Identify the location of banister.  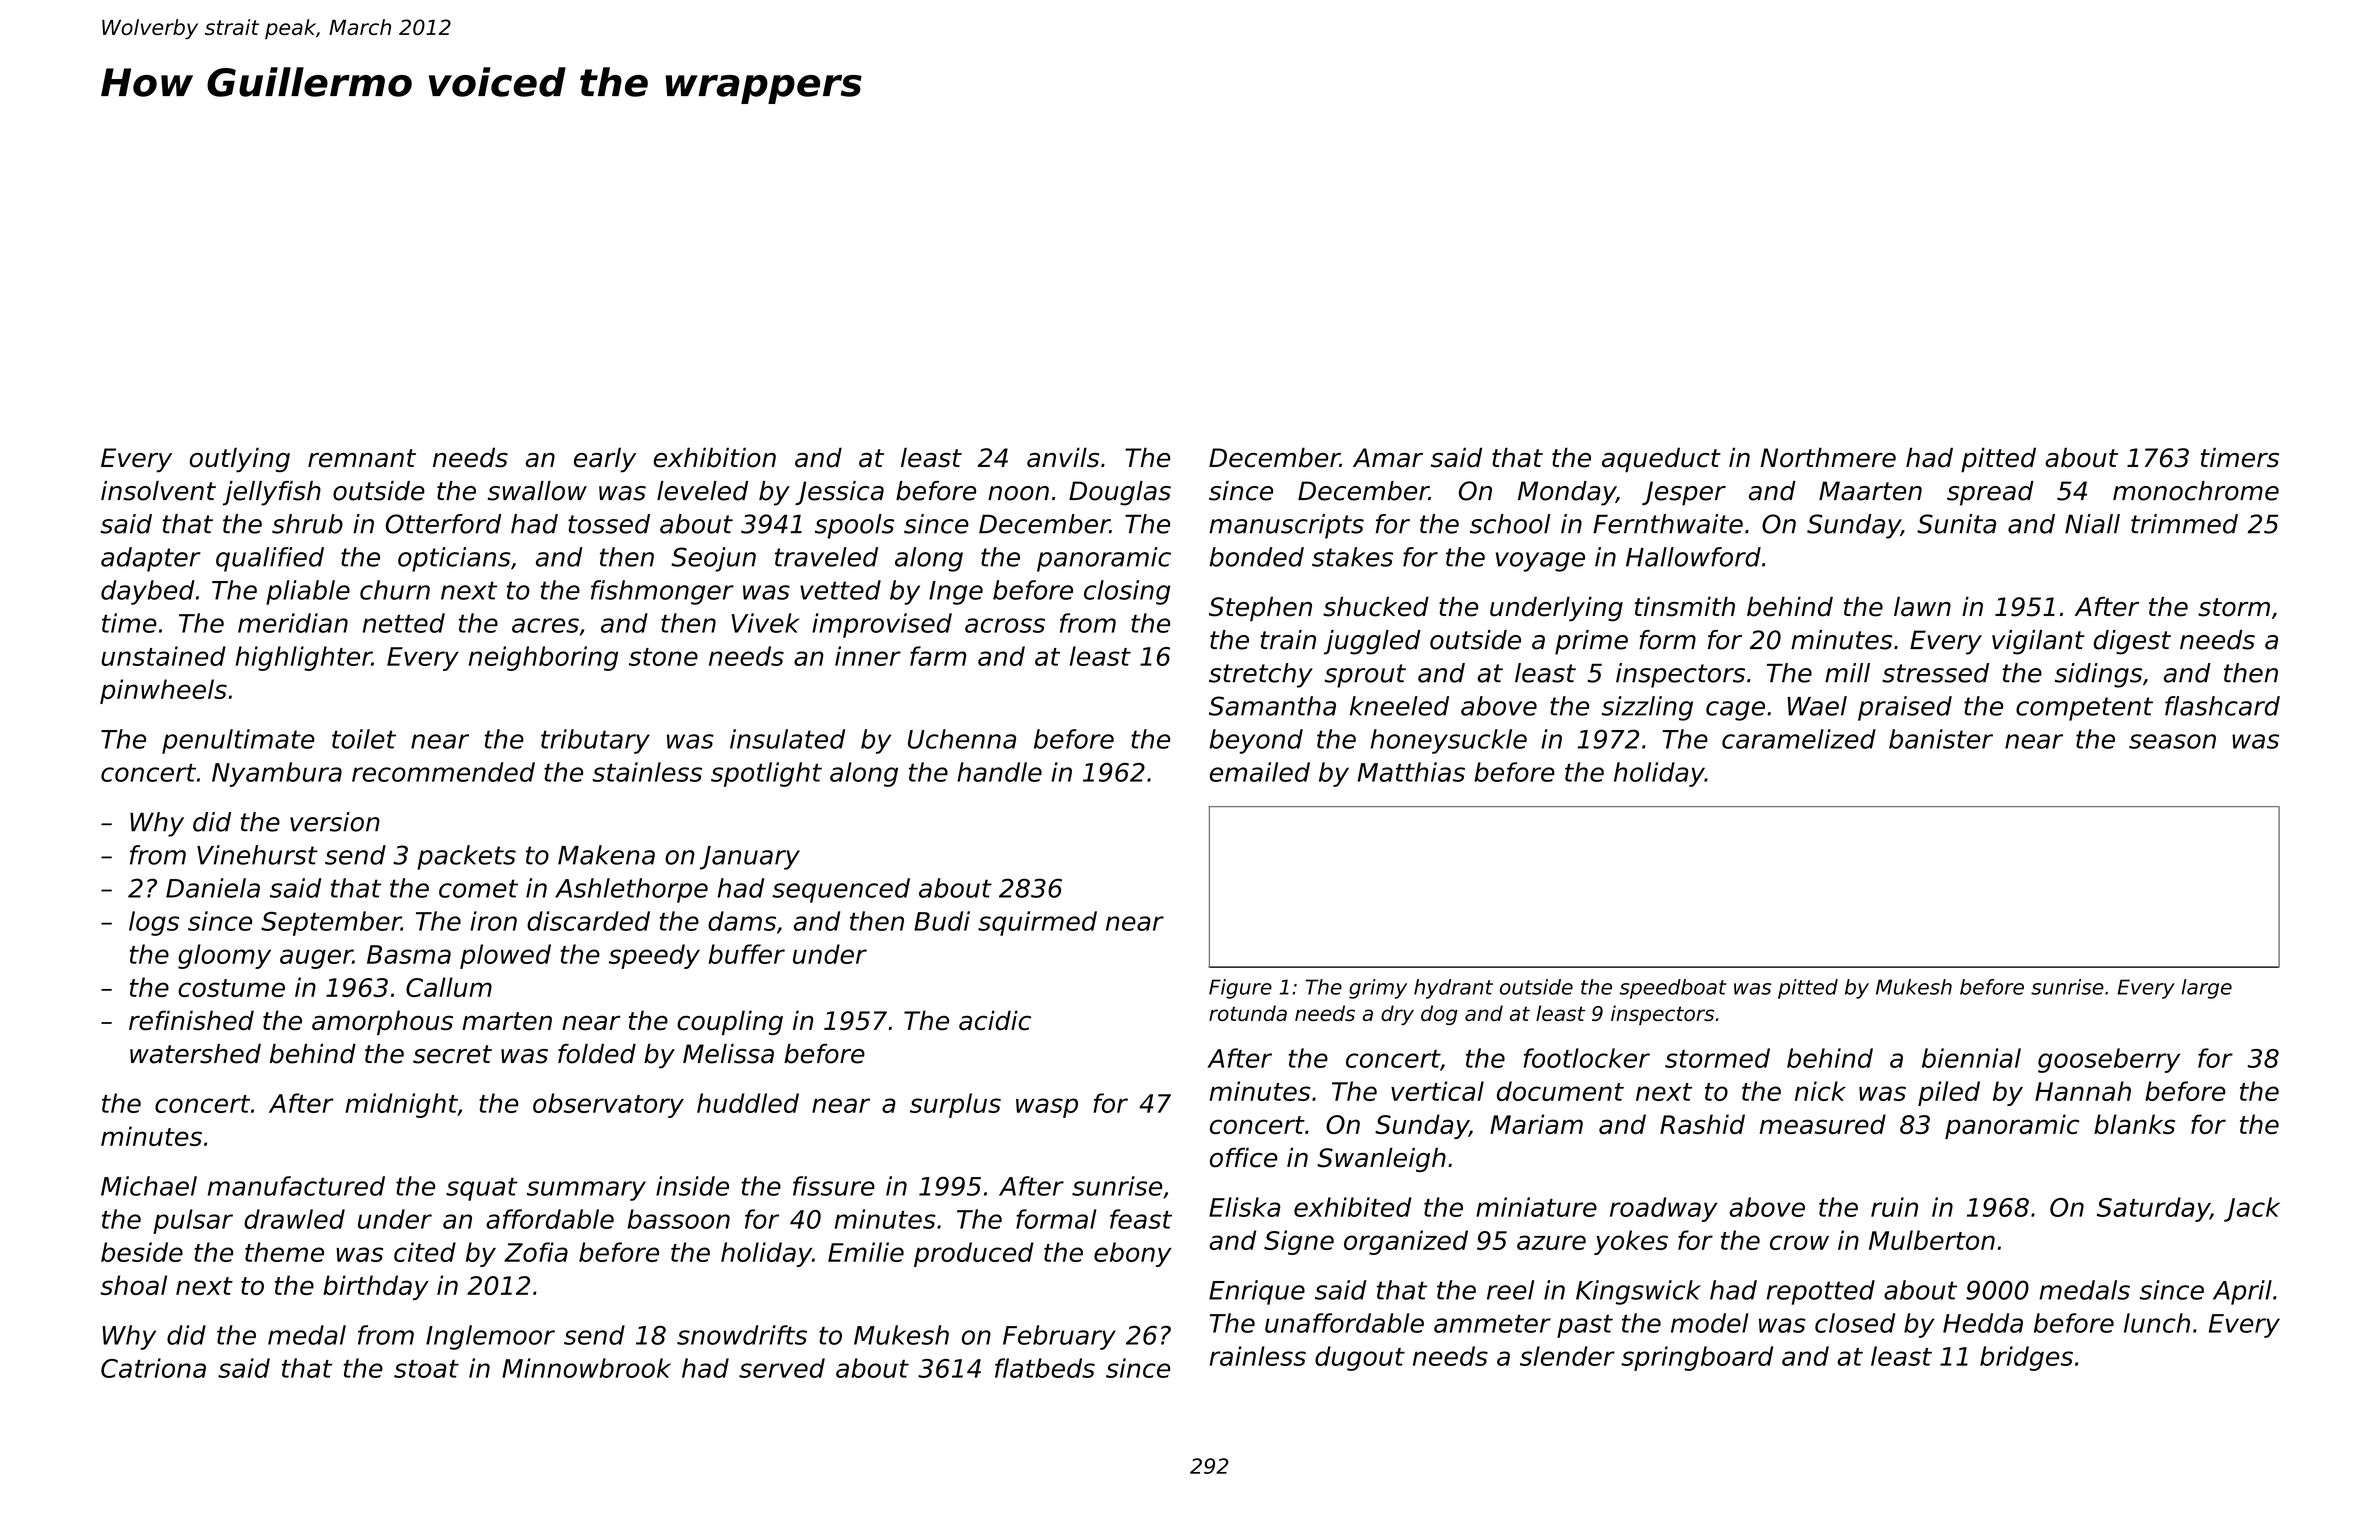
(1941, 739).
